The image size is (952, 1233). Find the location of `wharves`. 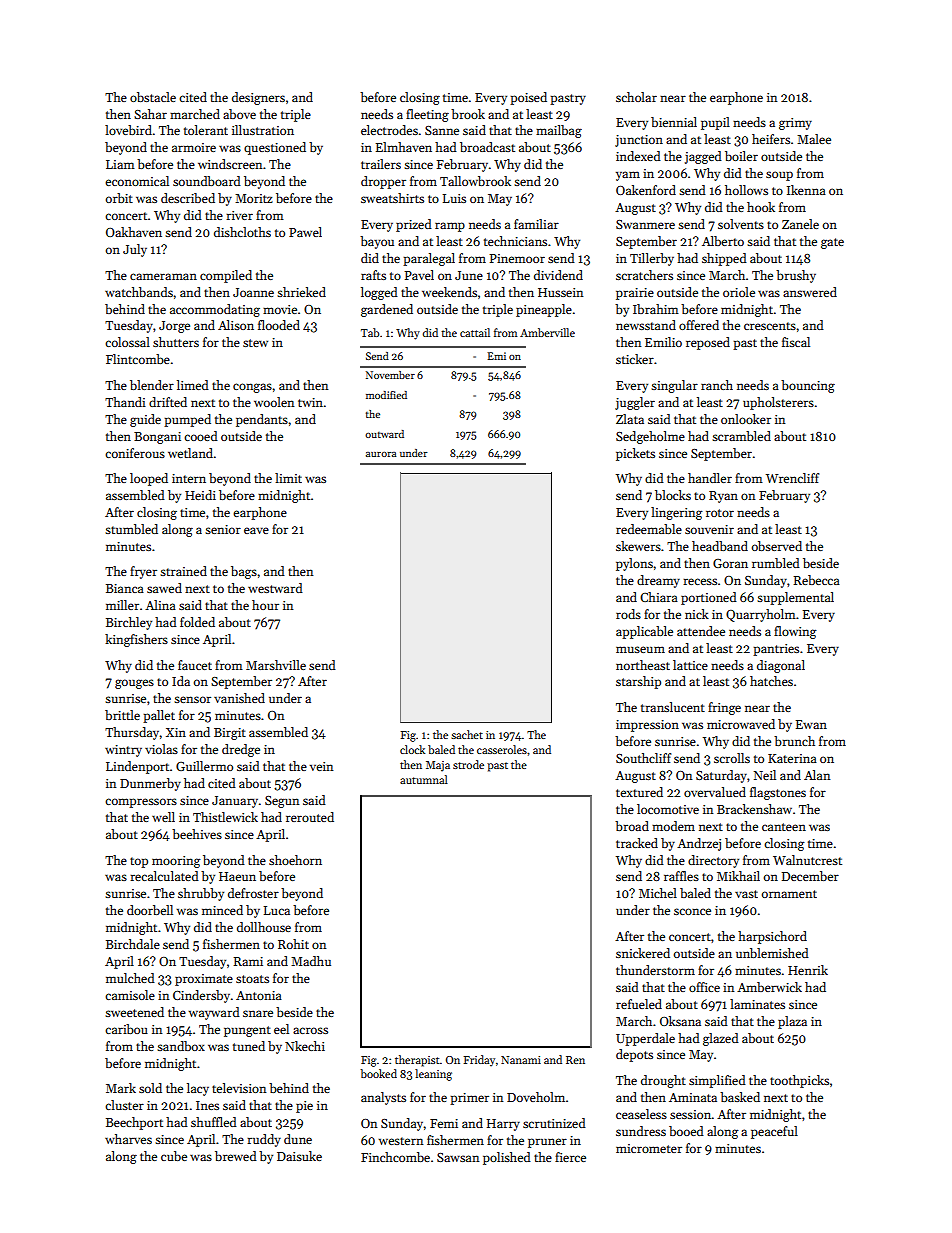

wharves is located at coordinates (128, 1139).
